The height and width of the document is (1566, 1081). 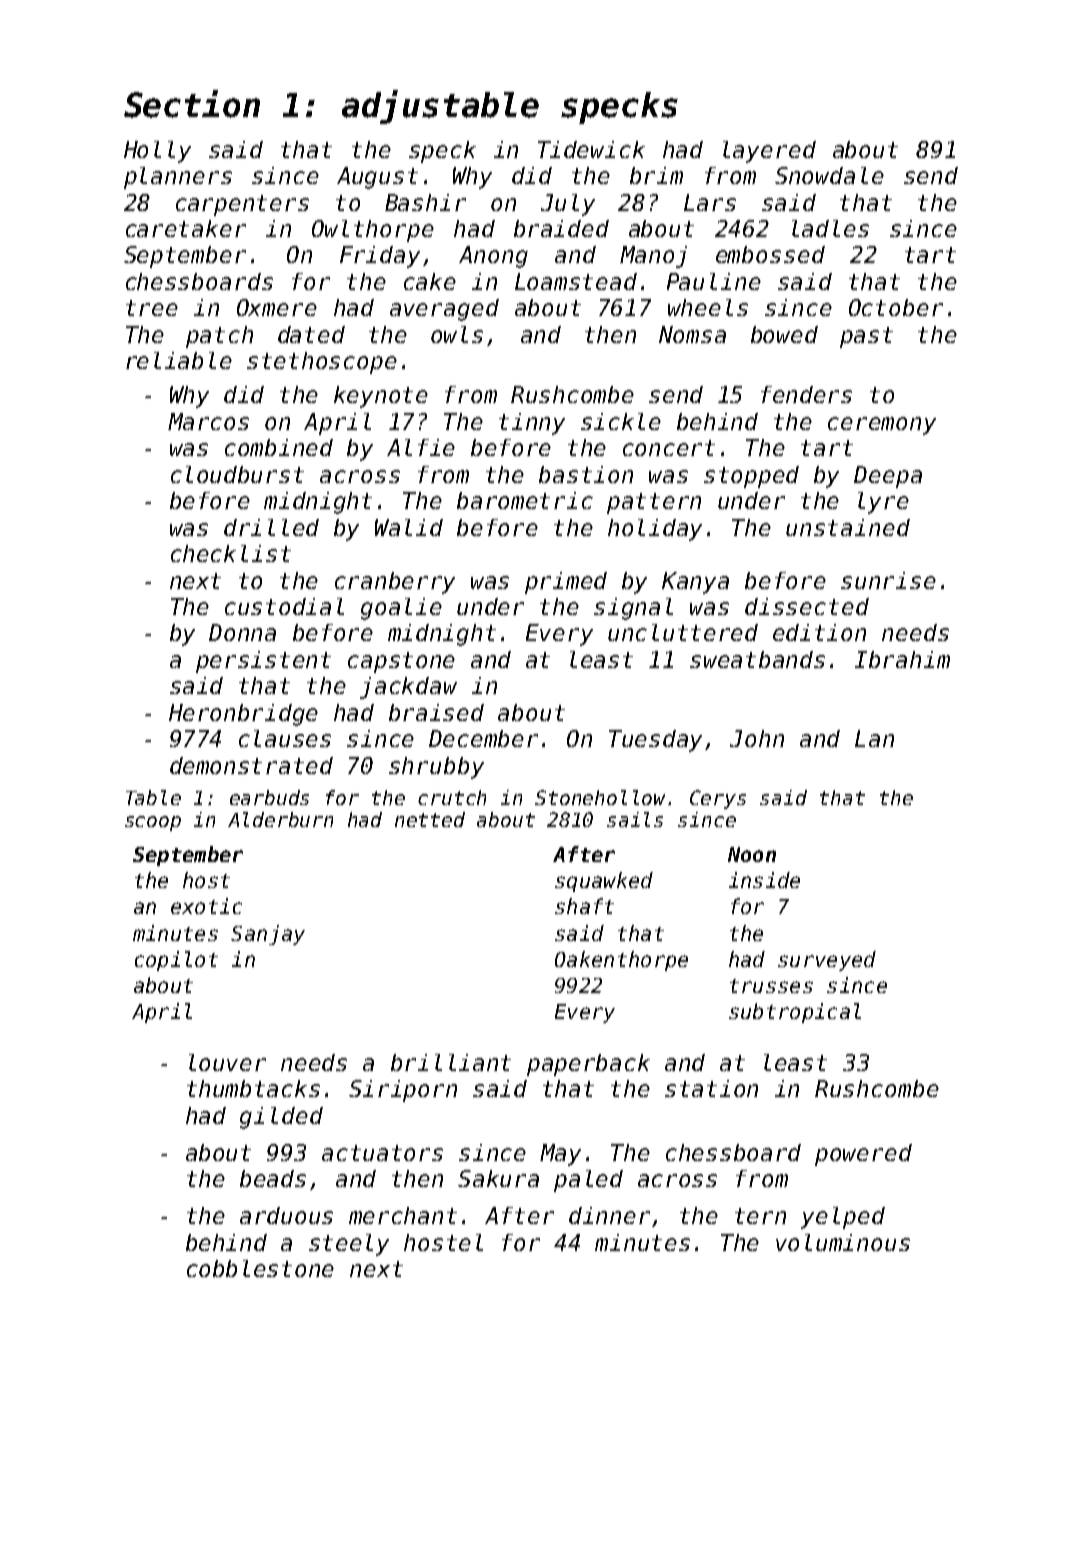 I want to click on cobblestone, so click(x=260, y=1268).
